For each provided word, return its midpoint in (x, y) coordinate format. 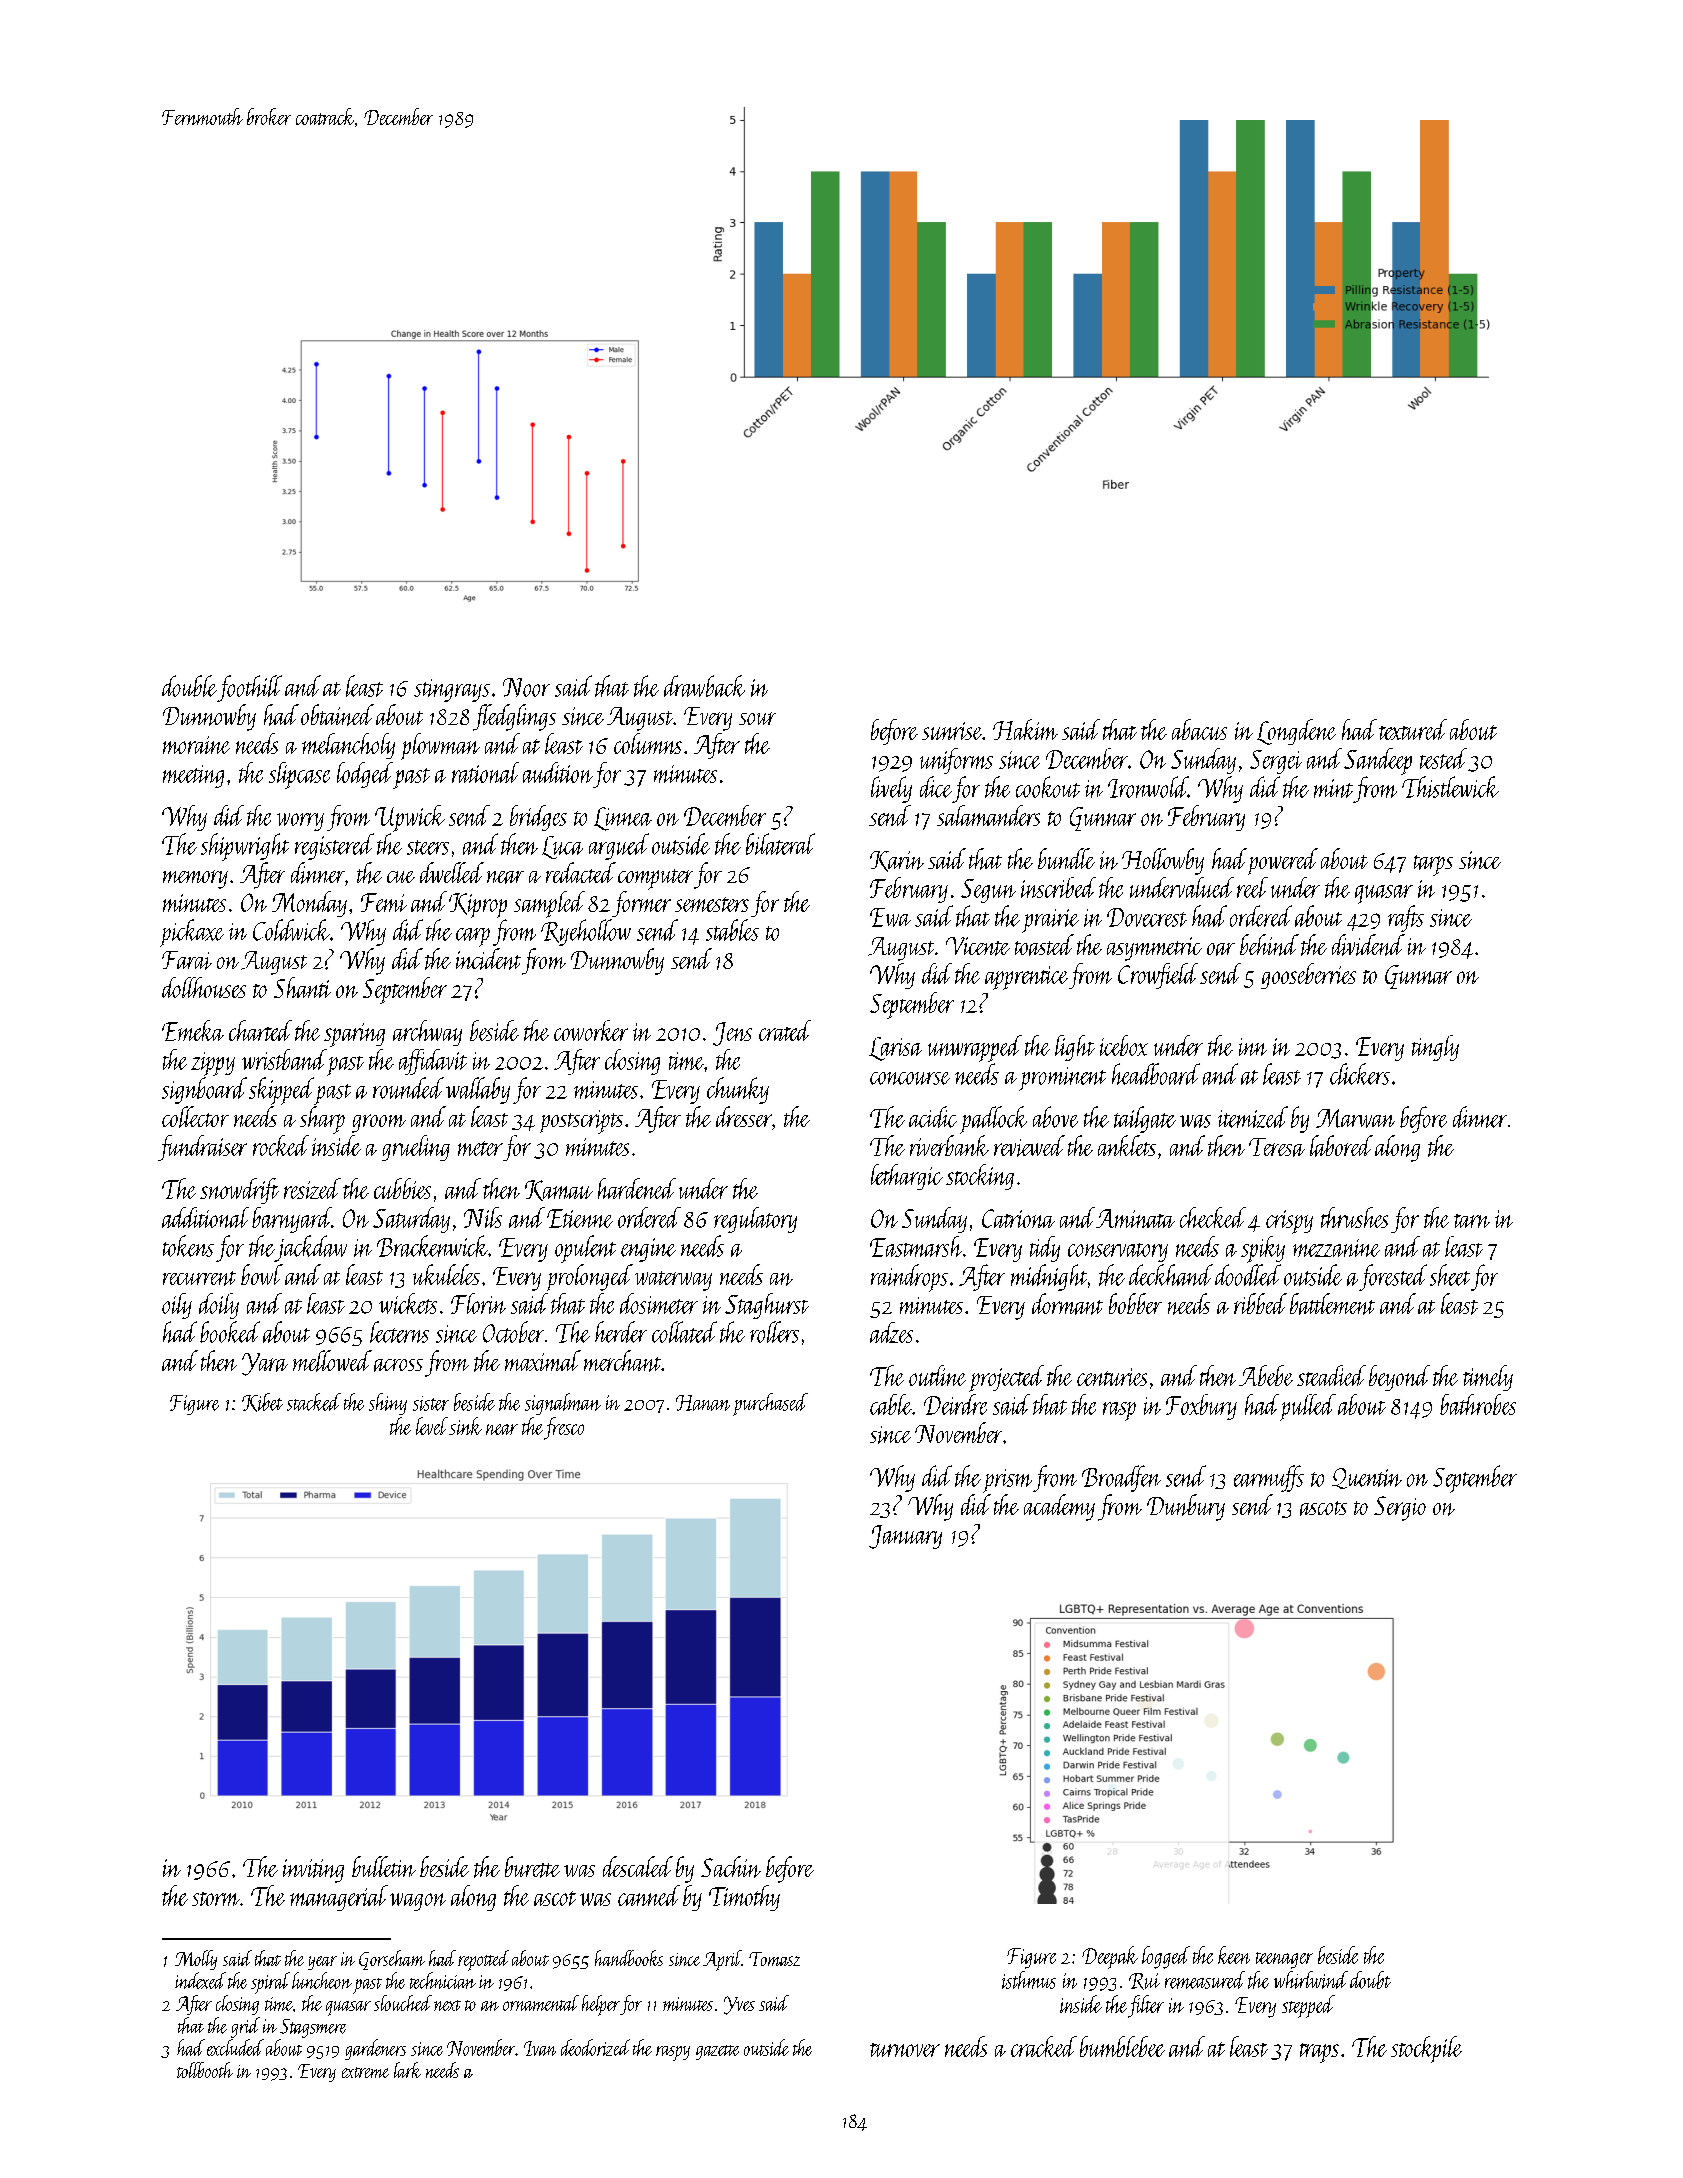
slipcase (299, 775)
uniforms (956, 761)
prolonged (590, 1277)
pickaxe (192, 933)
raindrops (909, 1278)
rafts (1406, 918)
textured (1413, 729)
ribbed (1260, 1303)
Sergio (1400, 1508)
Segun (988, 891)
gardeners (375, 2049)
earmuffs (1269, 1478)
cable (891, 1404)
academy (1059, 1507)
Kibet (262, 1402)
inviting (313, 1871)
